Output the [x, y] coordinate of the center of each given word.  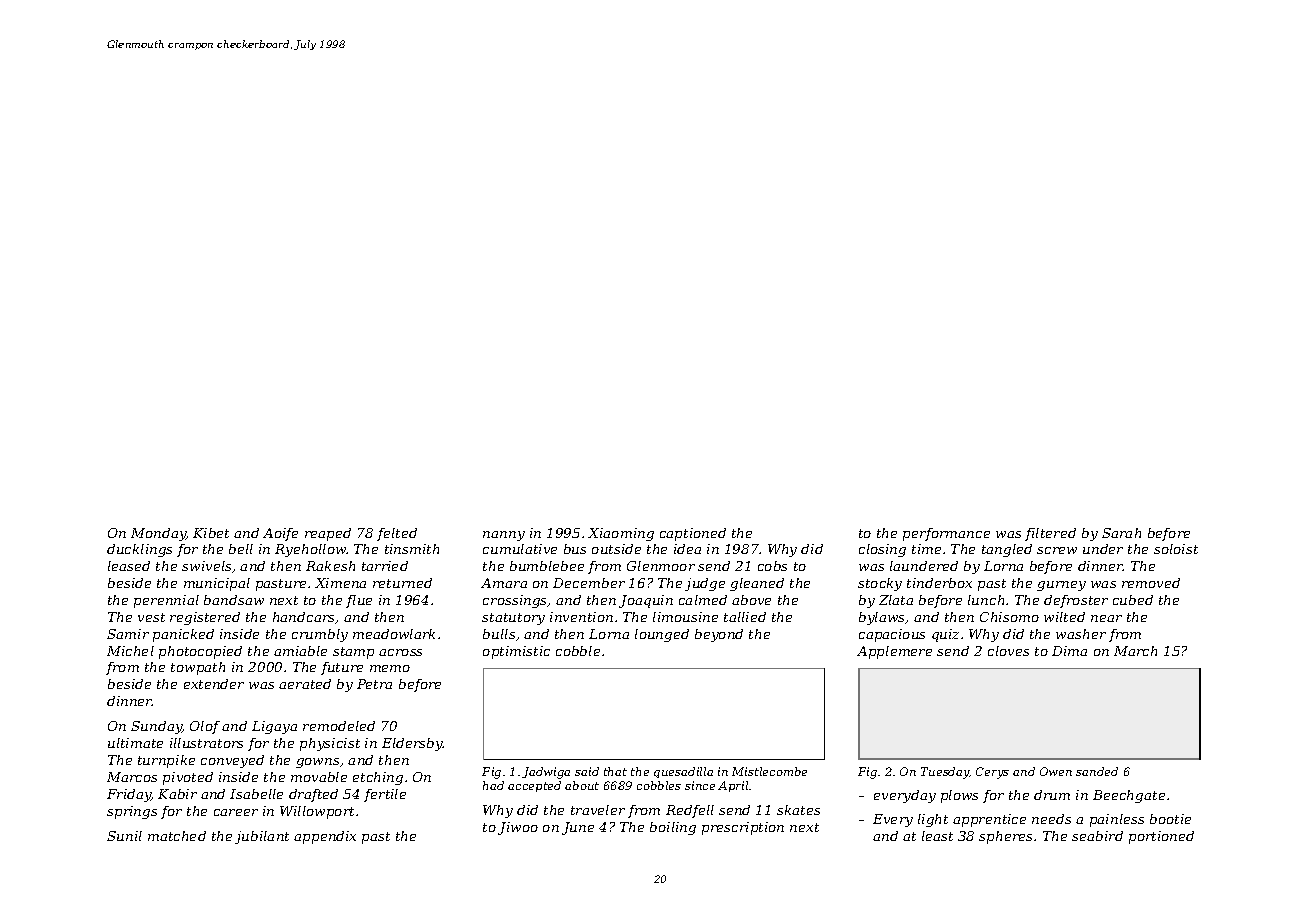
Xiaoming [621, 534]
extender [214, 684]
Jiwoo [518, 828]
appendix [325, 837]
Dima [1069, 651]
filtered [1050, 534]
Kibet [211, 533]
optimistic [516, 652]
